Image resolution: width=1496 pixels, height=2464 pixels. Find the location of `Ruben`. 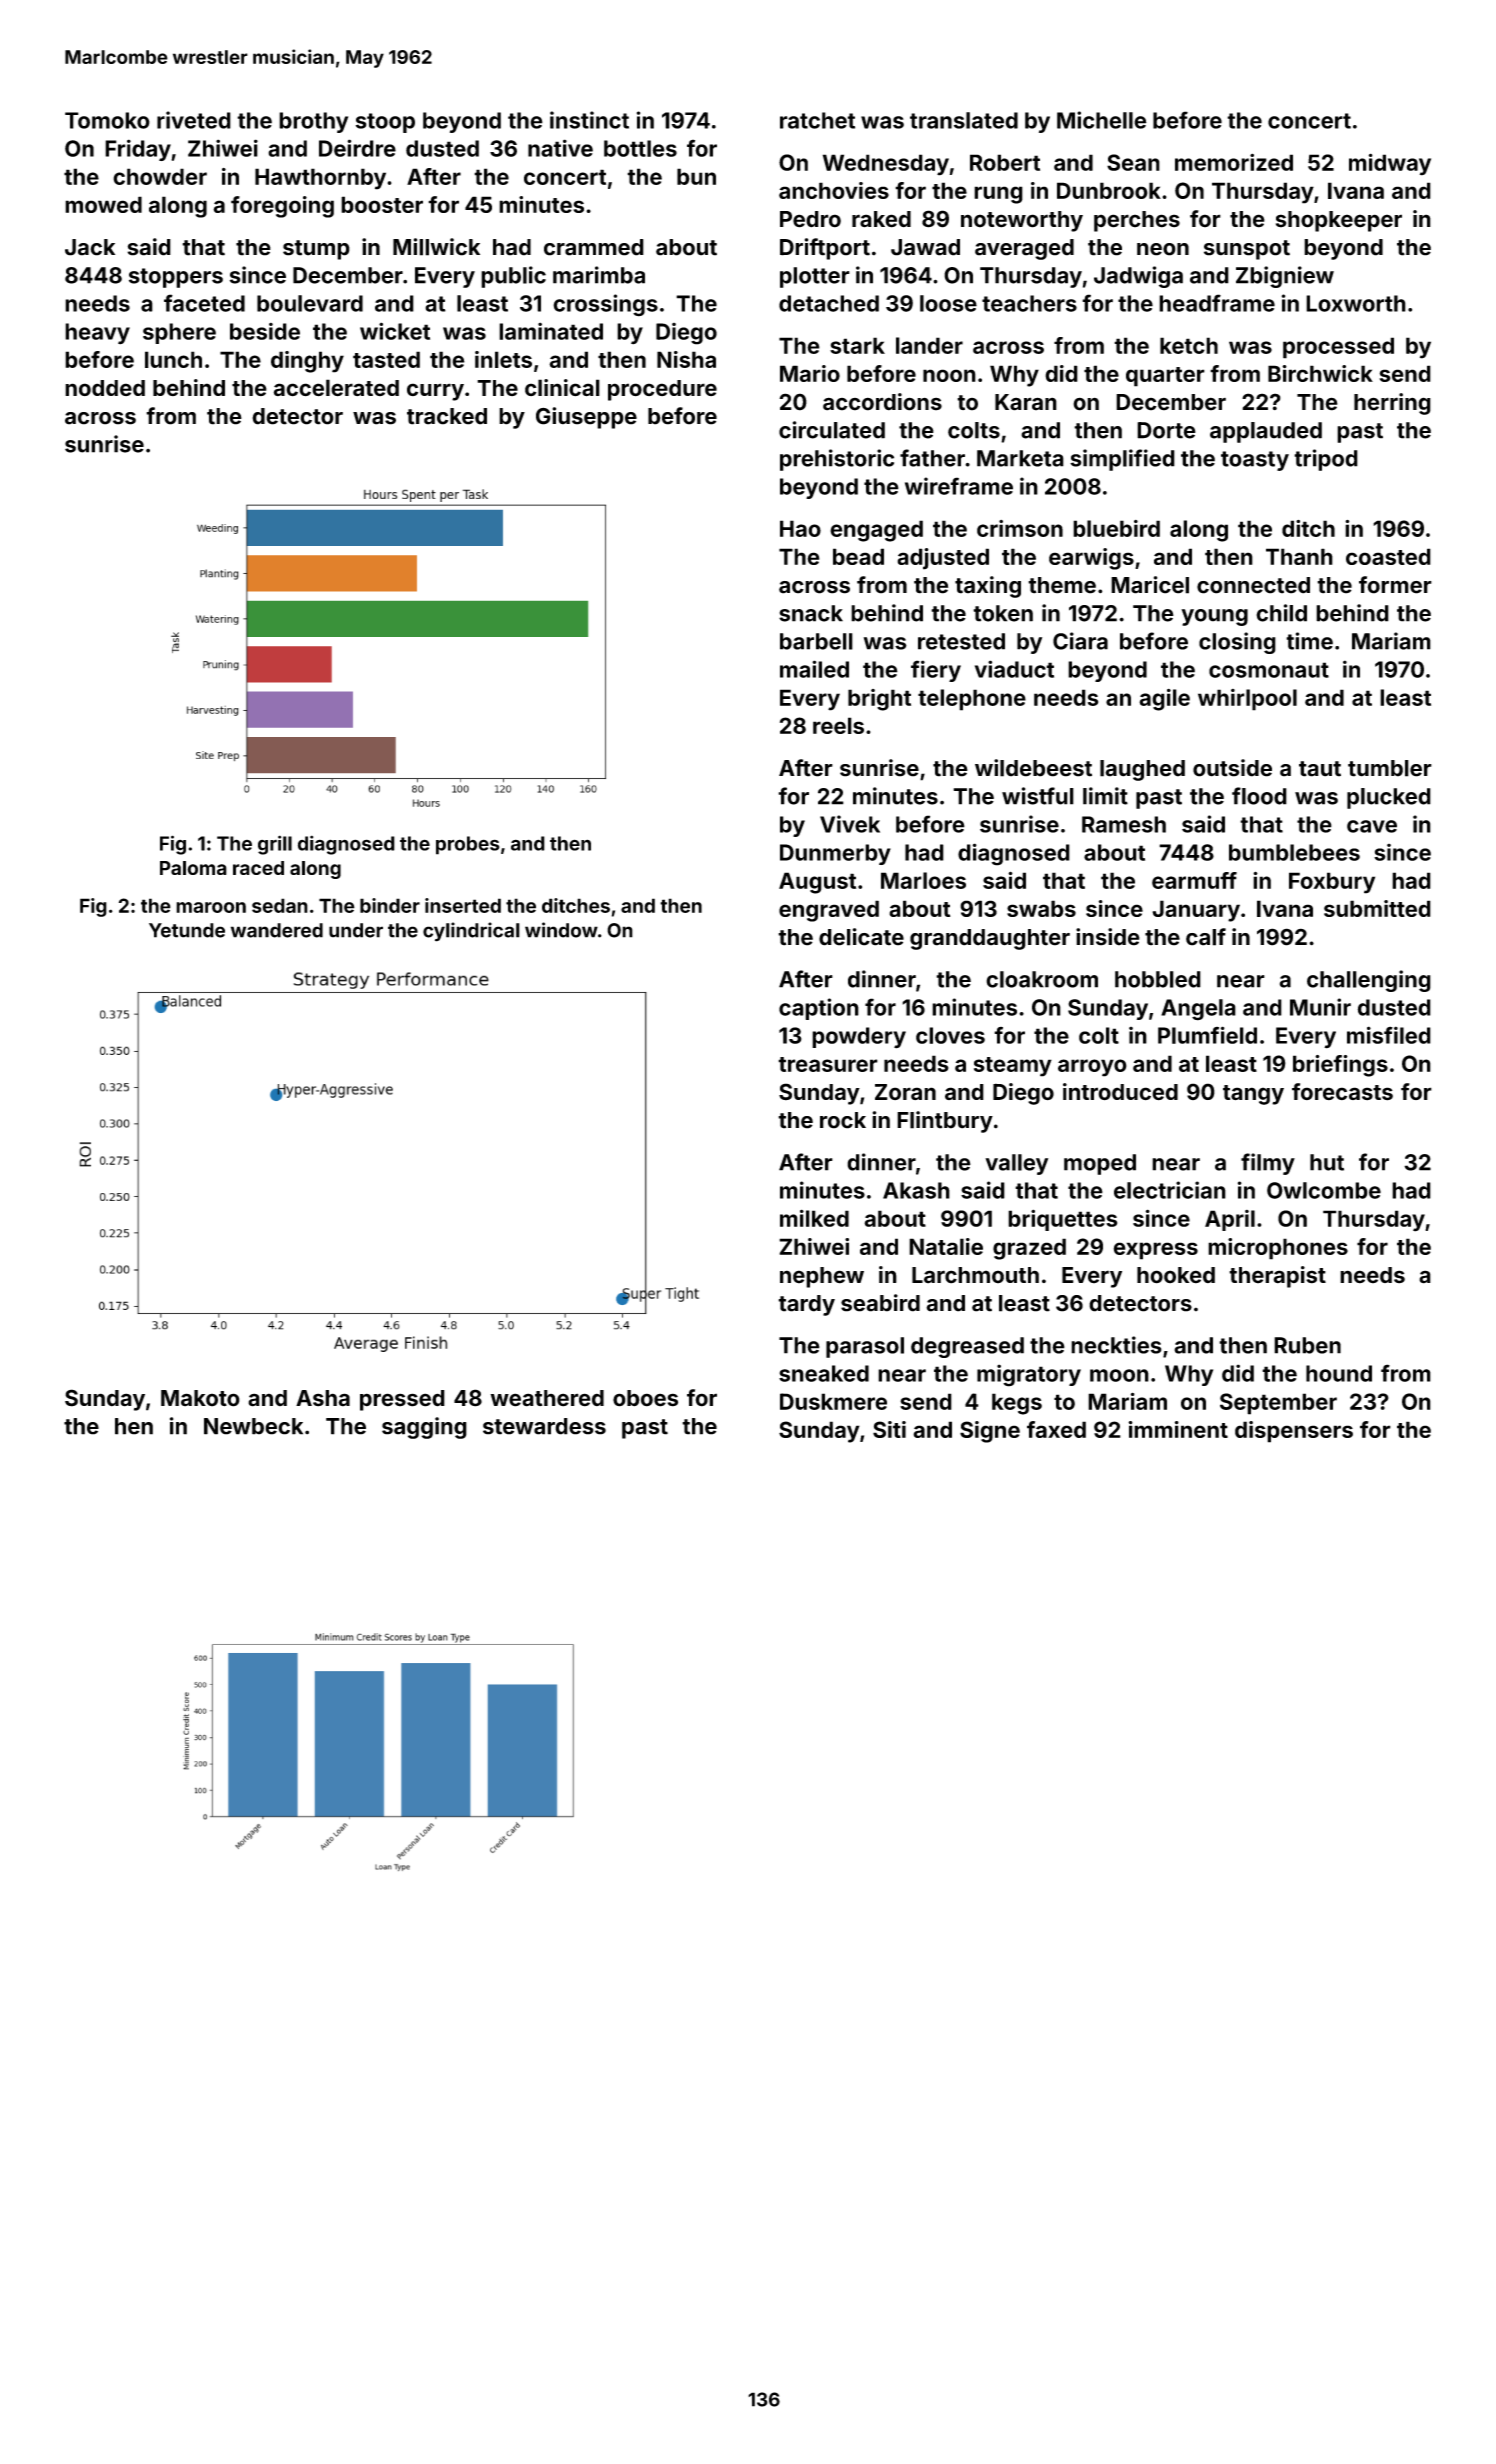

Ruben is located at coordinates (1307, 1345).
